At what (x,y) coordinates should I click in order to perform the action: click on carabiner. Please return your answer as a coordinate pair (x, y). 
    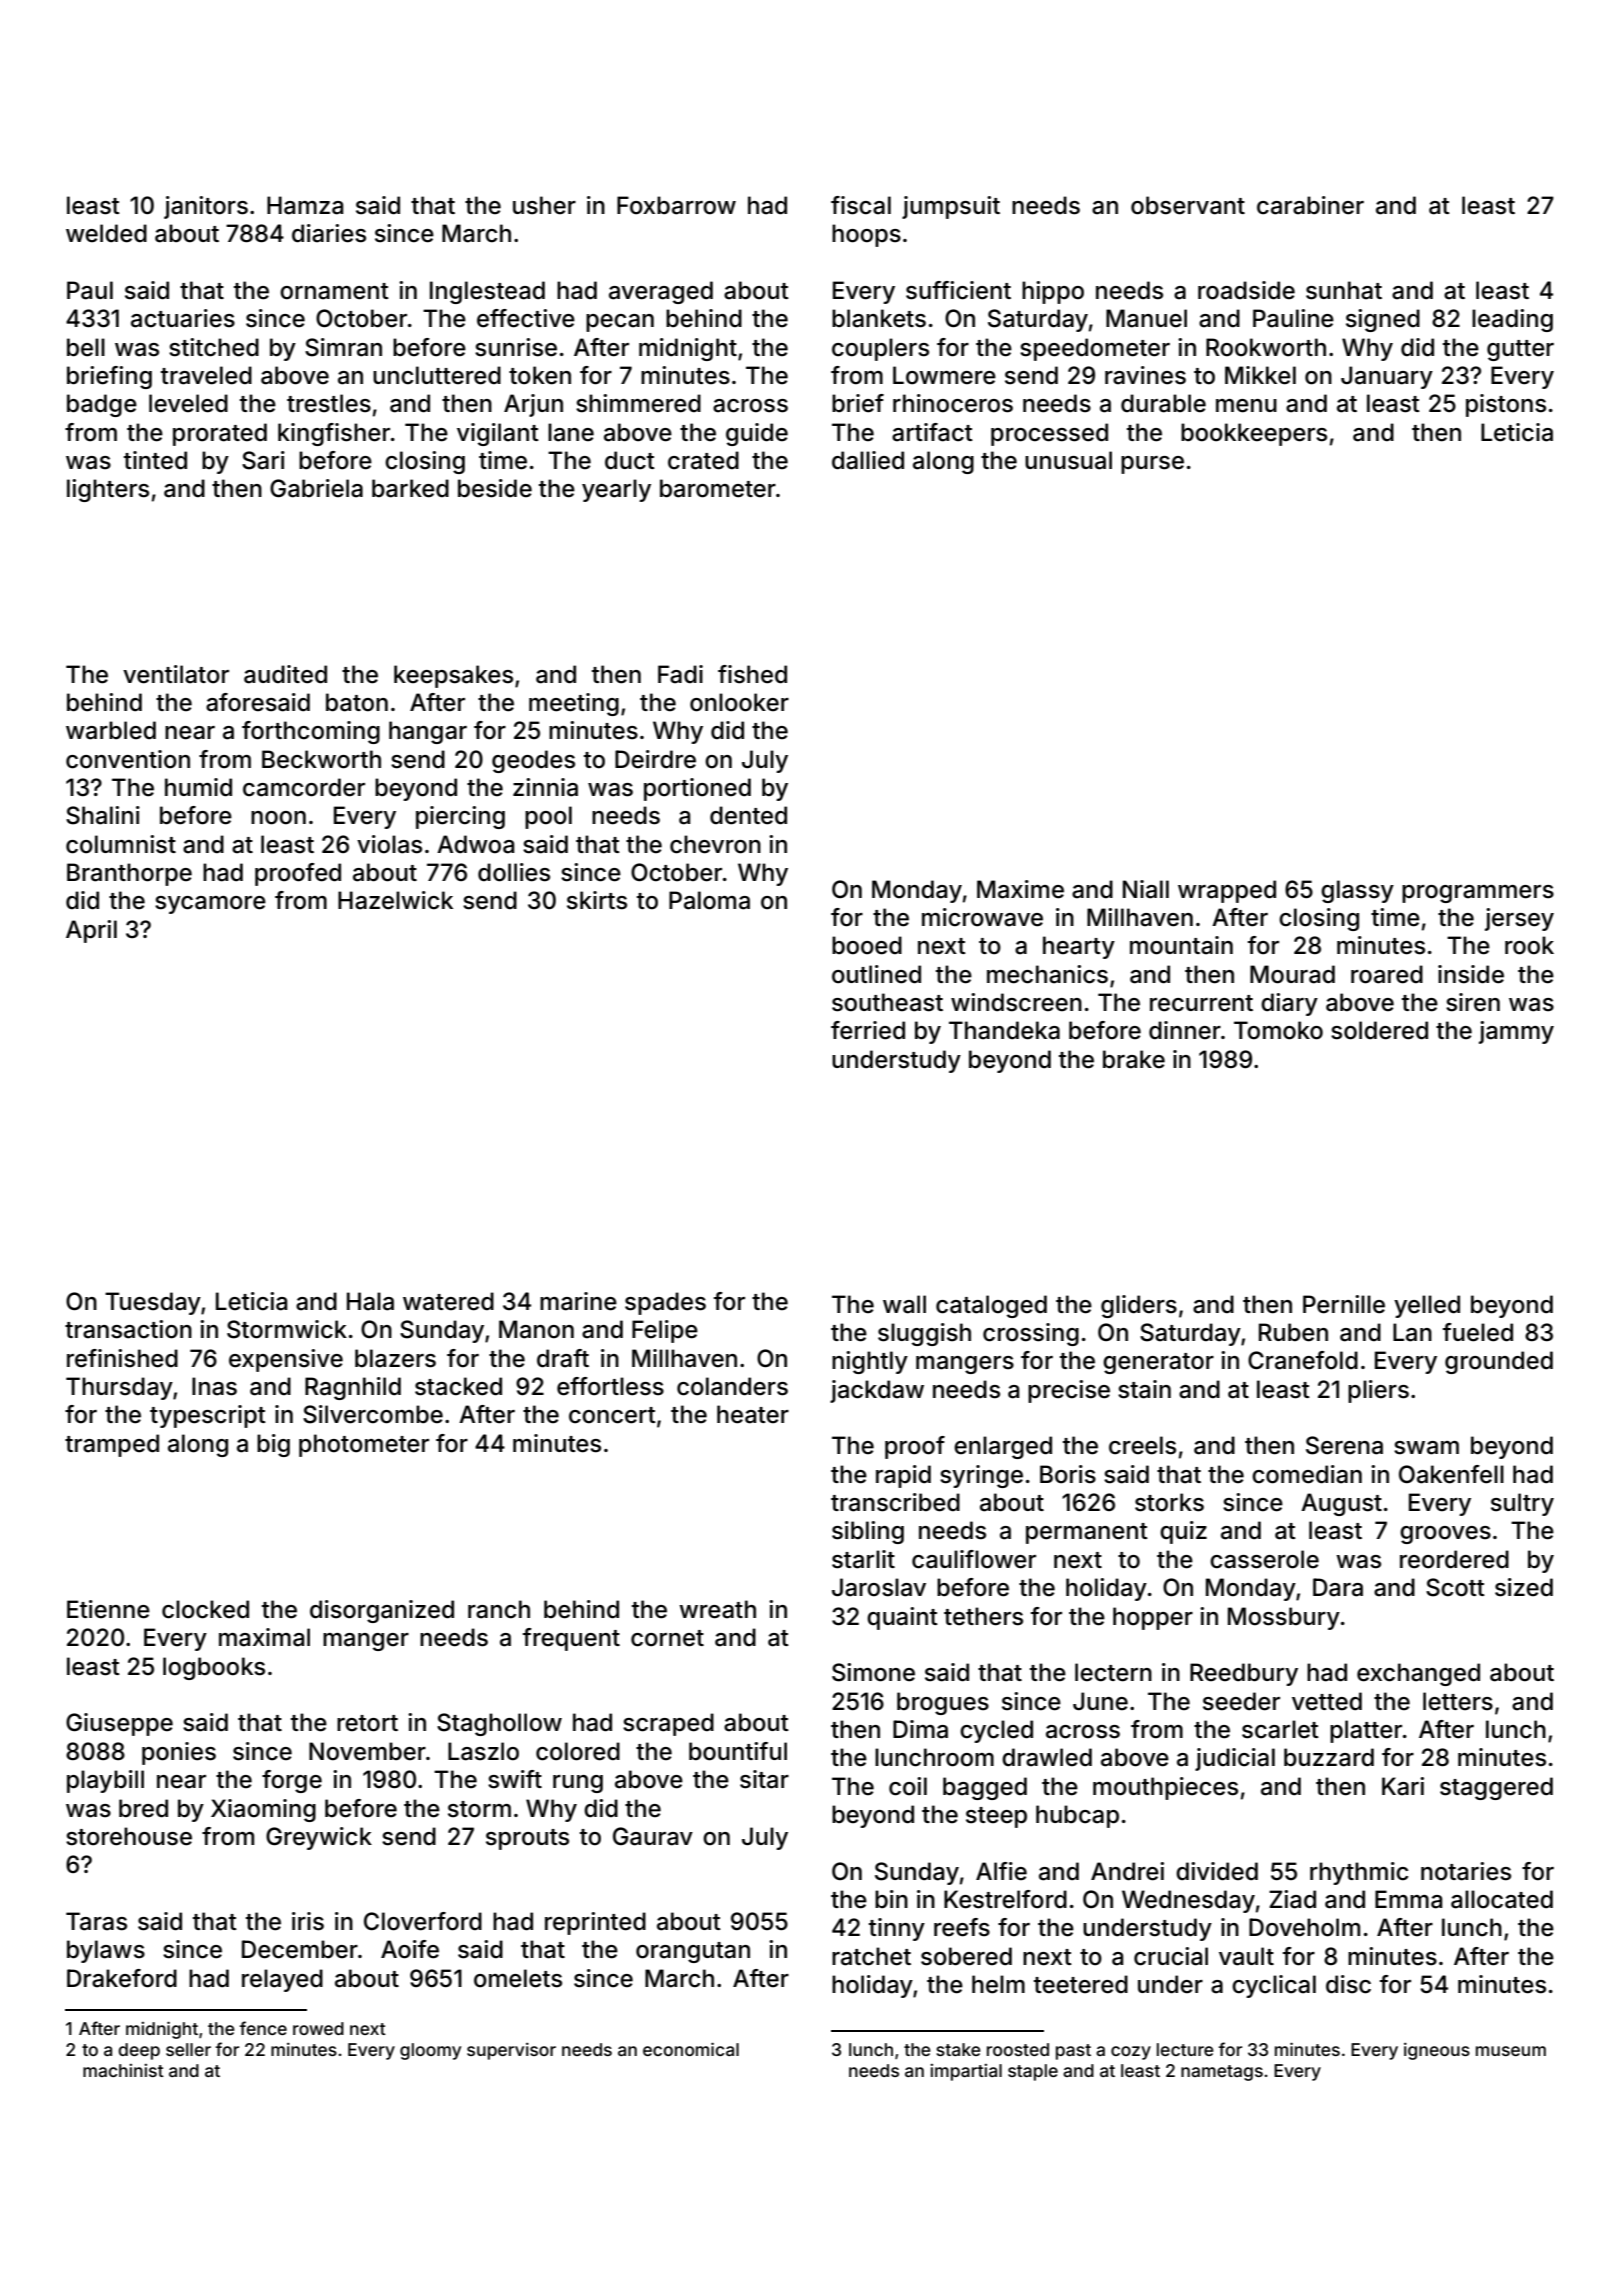
    Looking at the image, I should click on (1310, 205).
